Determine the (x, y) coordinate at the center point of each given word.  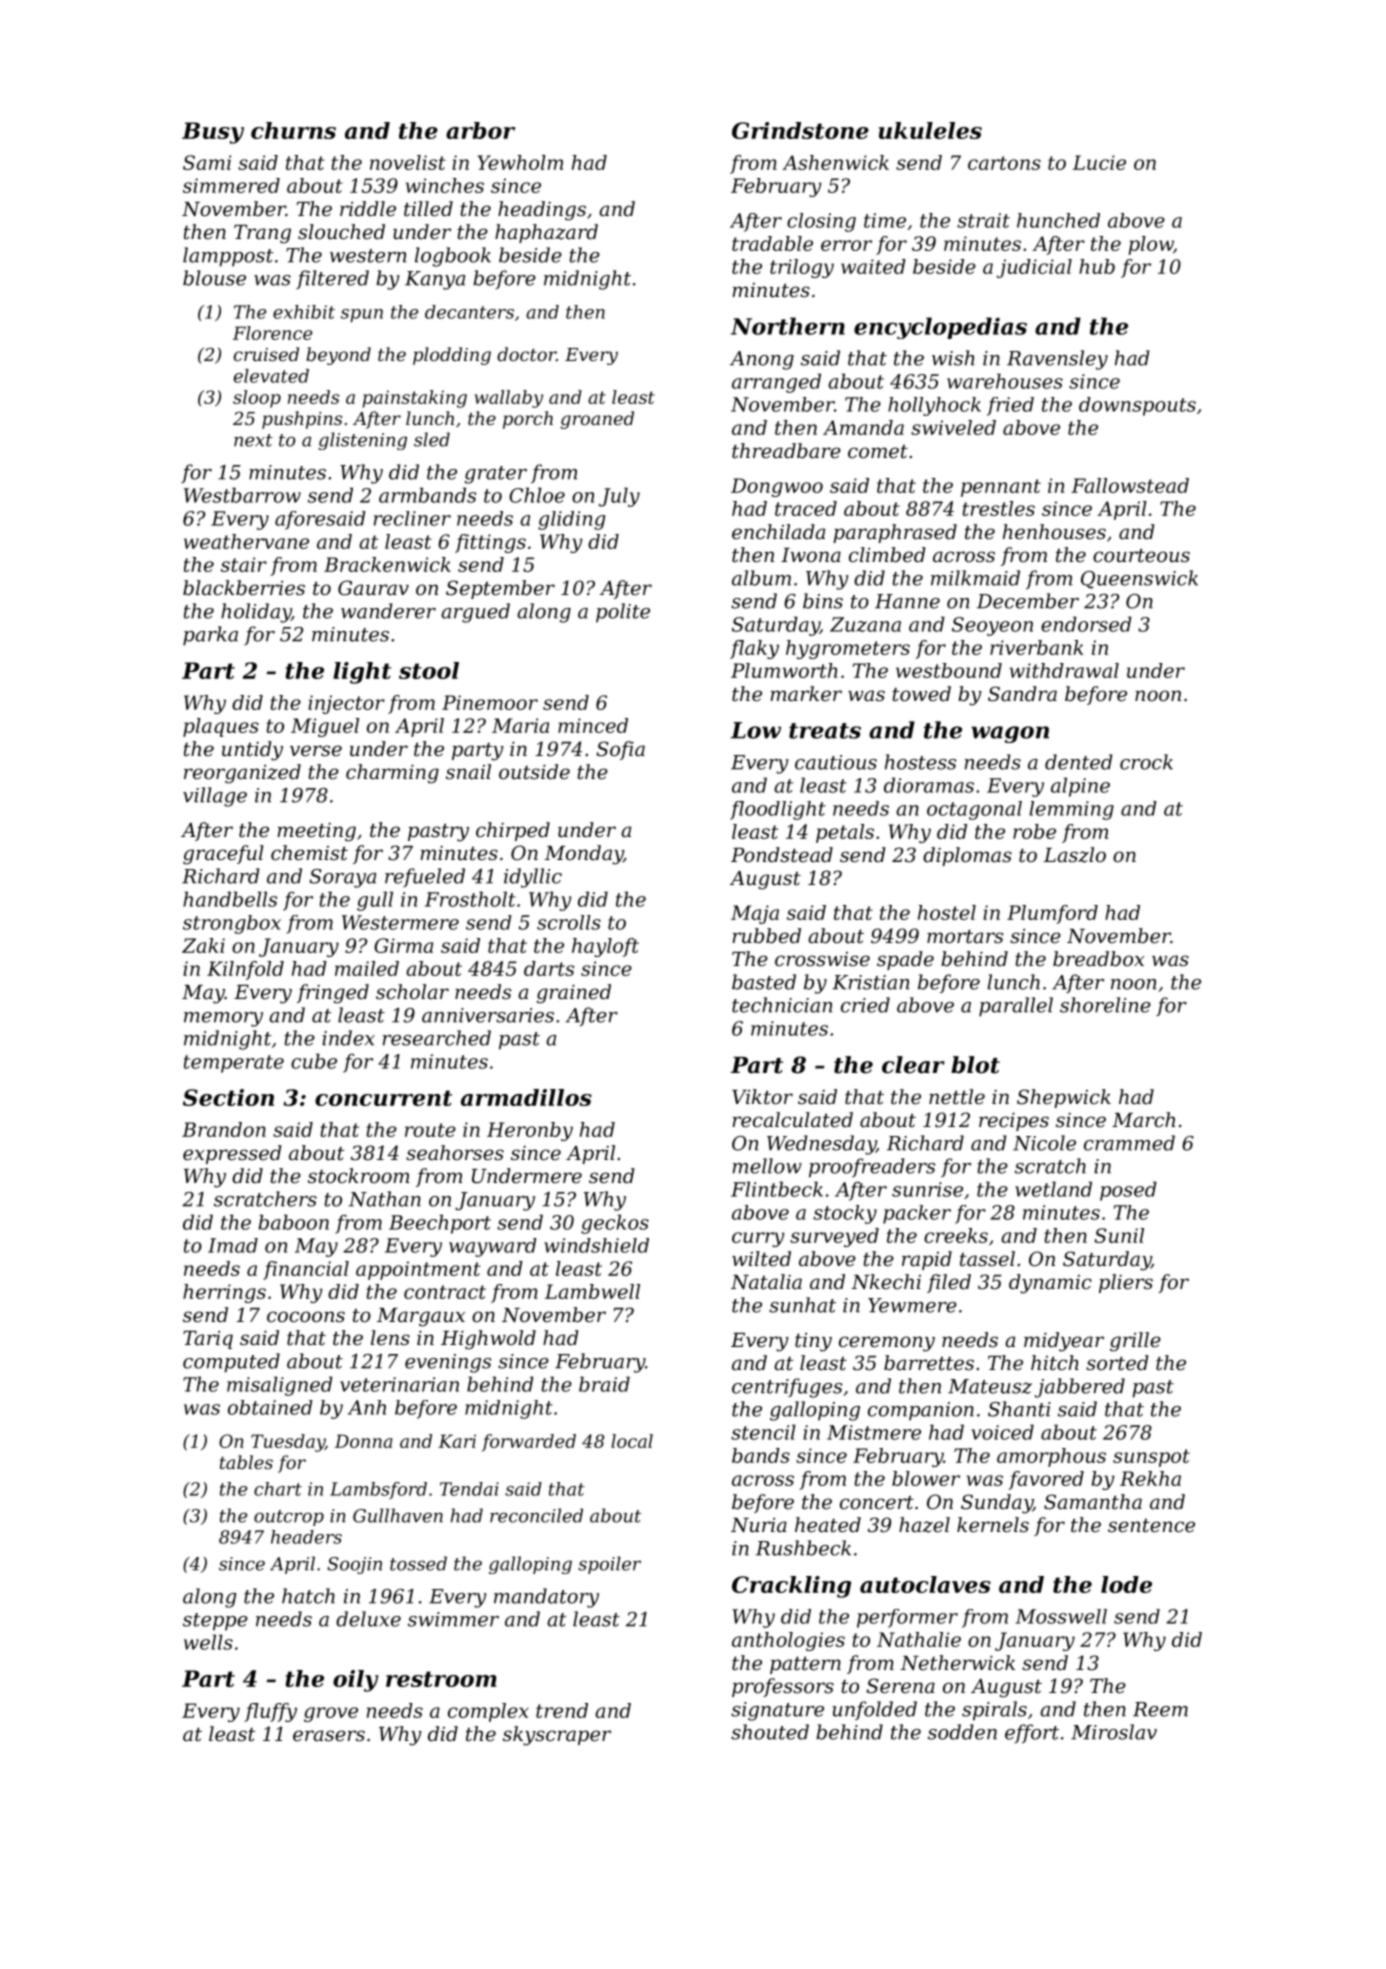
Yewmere (912, 1305)
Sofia (620, 750)
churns (293, 130)
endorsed (1086, 624)
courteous (1141, 556)
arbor (480, 130)
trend (562, 1710)
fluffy (270, 1712)
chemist (309, 853)
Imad (233, 1245)
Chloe (537, 495)
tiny (813, 1342)
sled (432, 439)
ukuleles (930, 130)
